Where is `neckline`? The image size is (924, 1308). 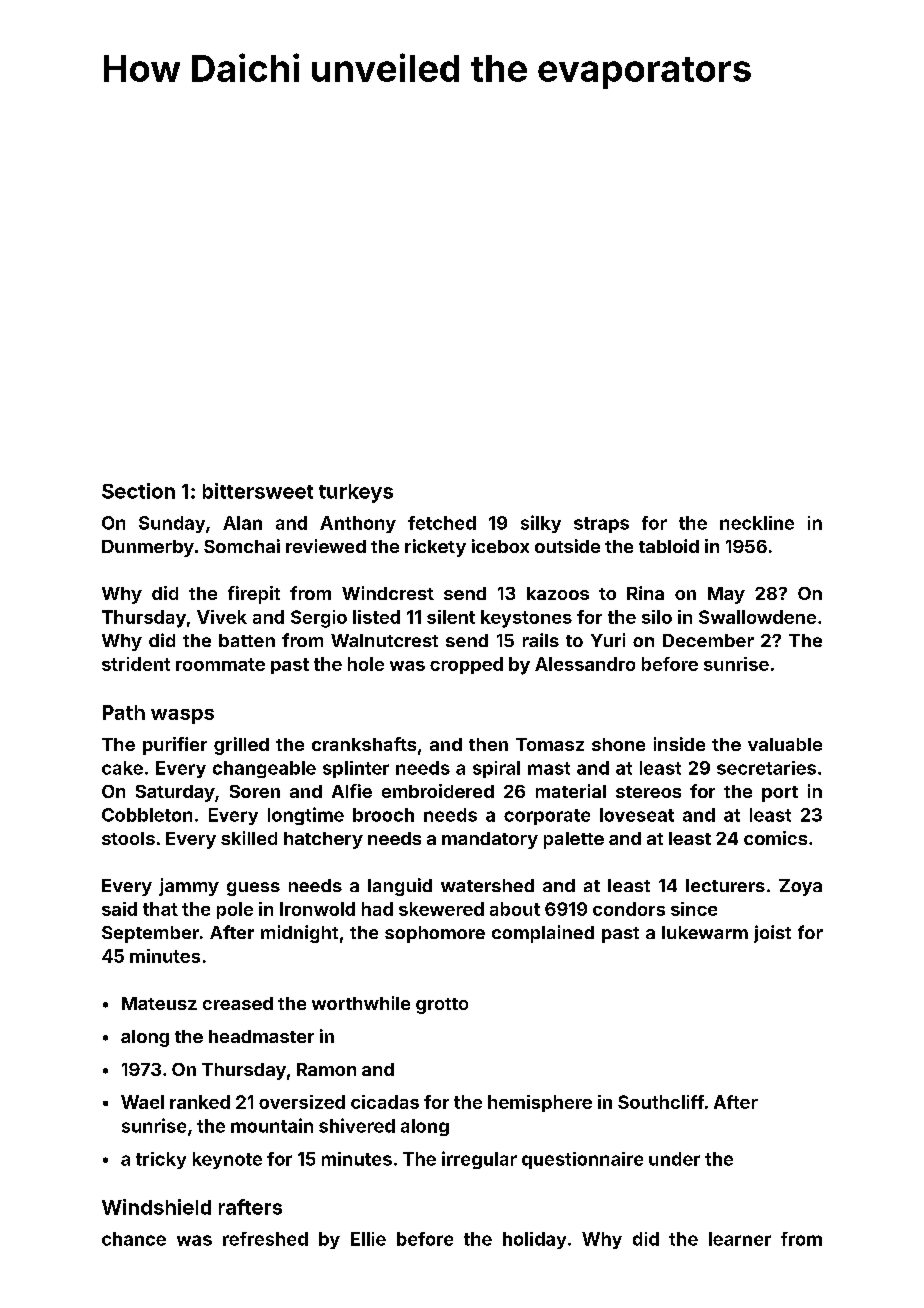 neckline is located at coordinates (757, 523).
